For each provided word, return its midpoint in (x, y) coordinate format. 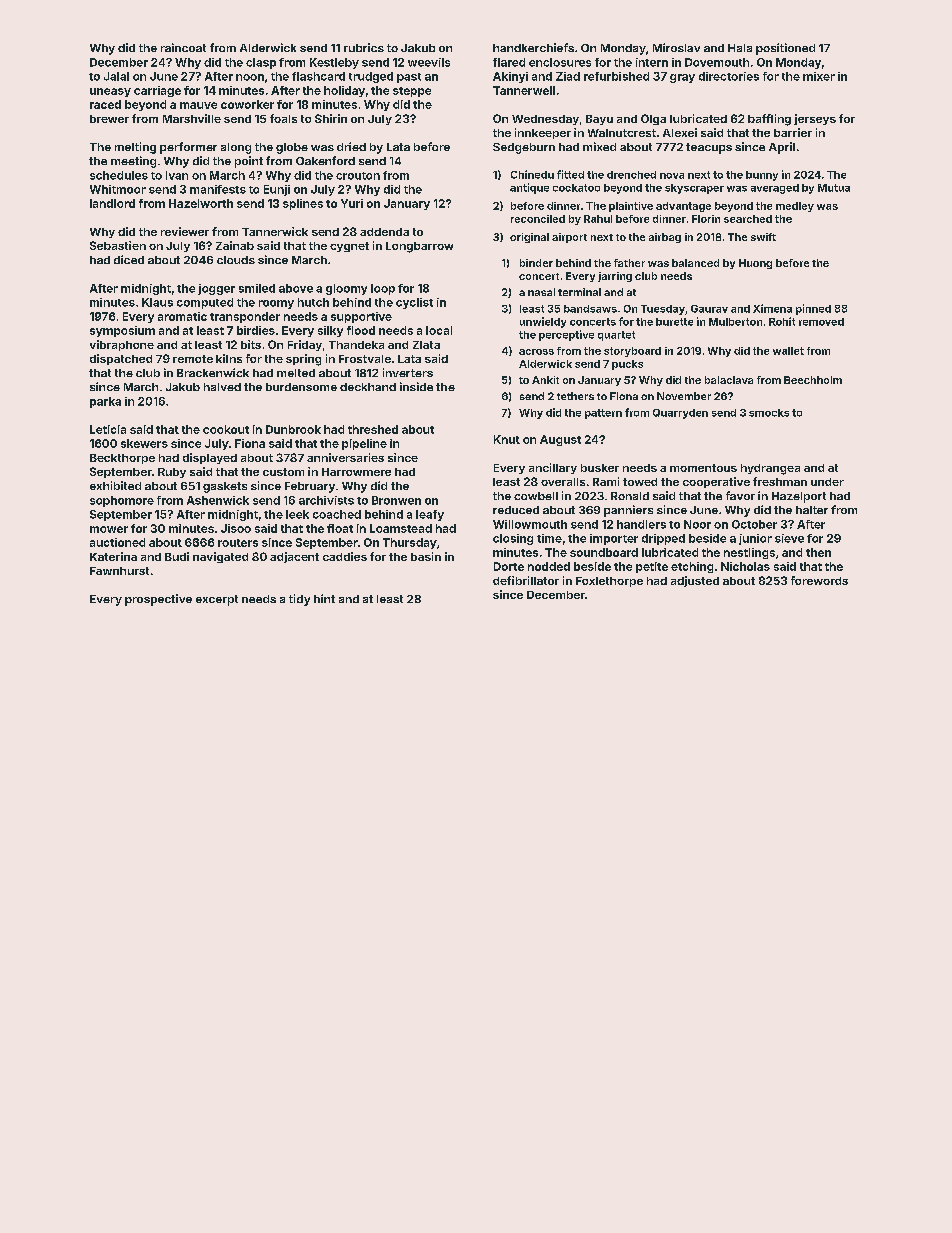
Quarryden (680, 414)
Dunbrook (293, 429)
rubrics (364, 47)
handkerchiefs (533, 47)
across (536, 352)
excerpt (217, 600)
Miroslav (676, 47)
